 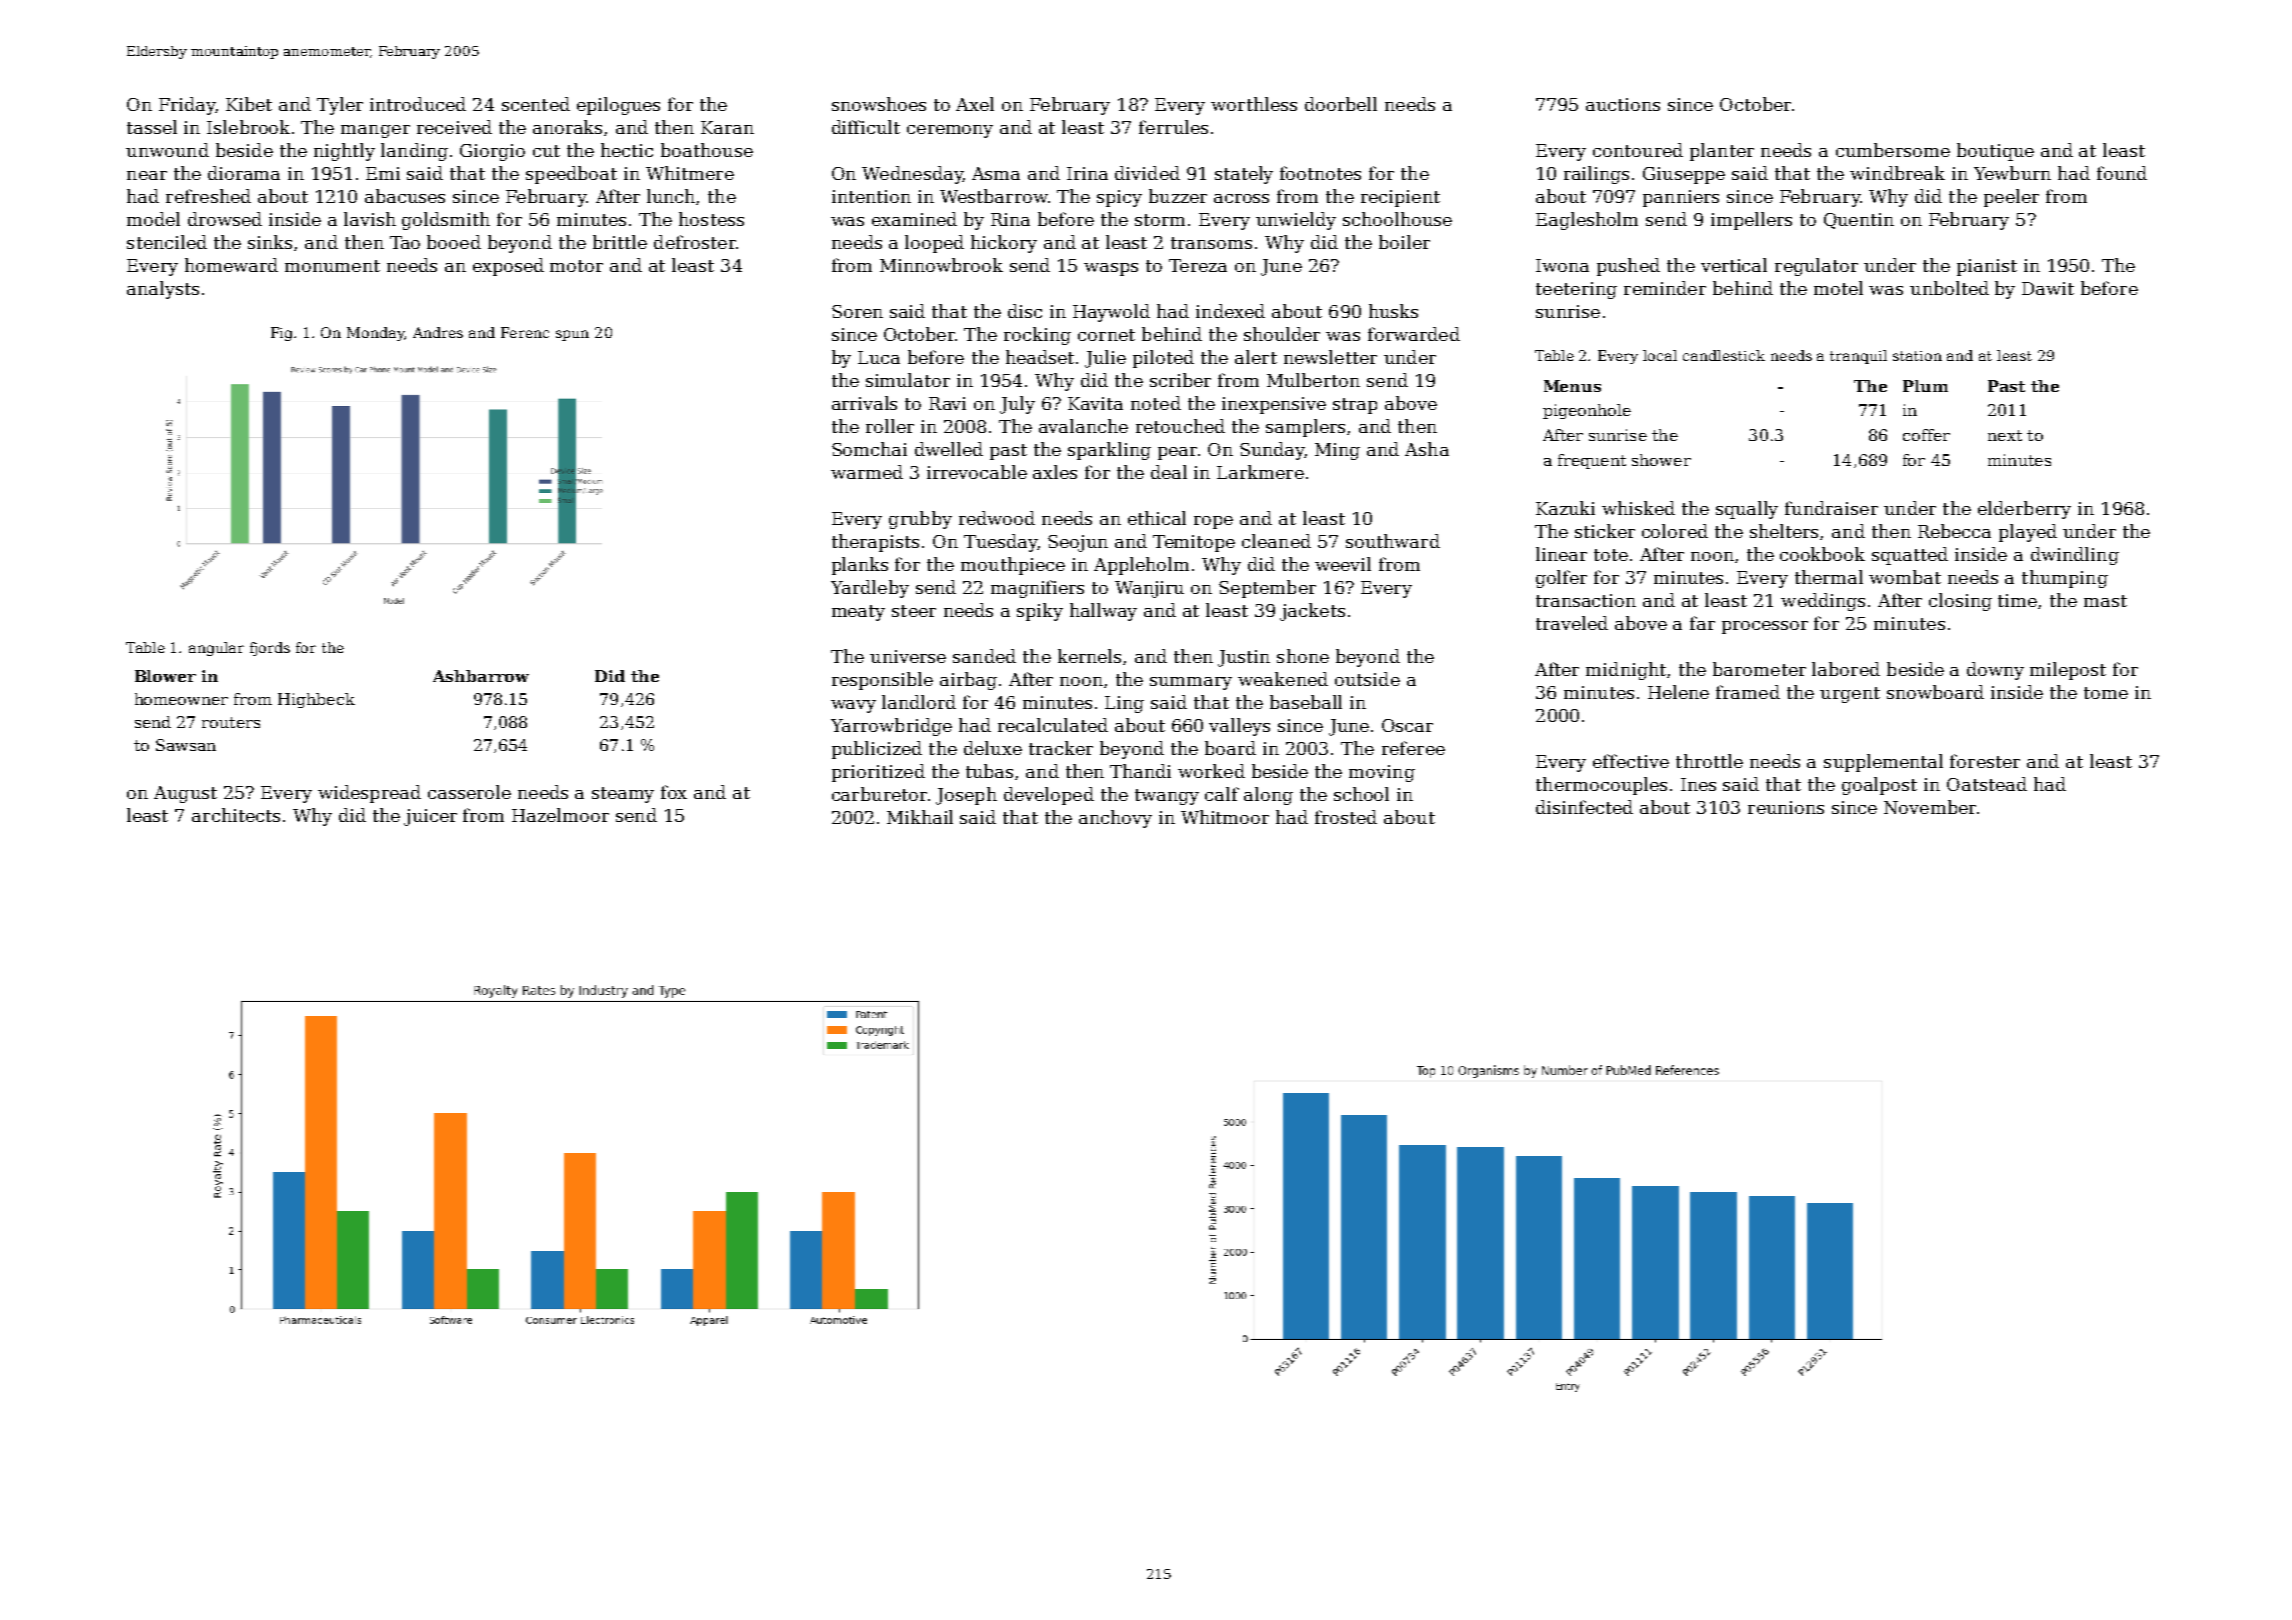 What do you see at coordinates (1995, 152) in the screenshot?
I see `boutique` at bounding box center [1995, 152].
